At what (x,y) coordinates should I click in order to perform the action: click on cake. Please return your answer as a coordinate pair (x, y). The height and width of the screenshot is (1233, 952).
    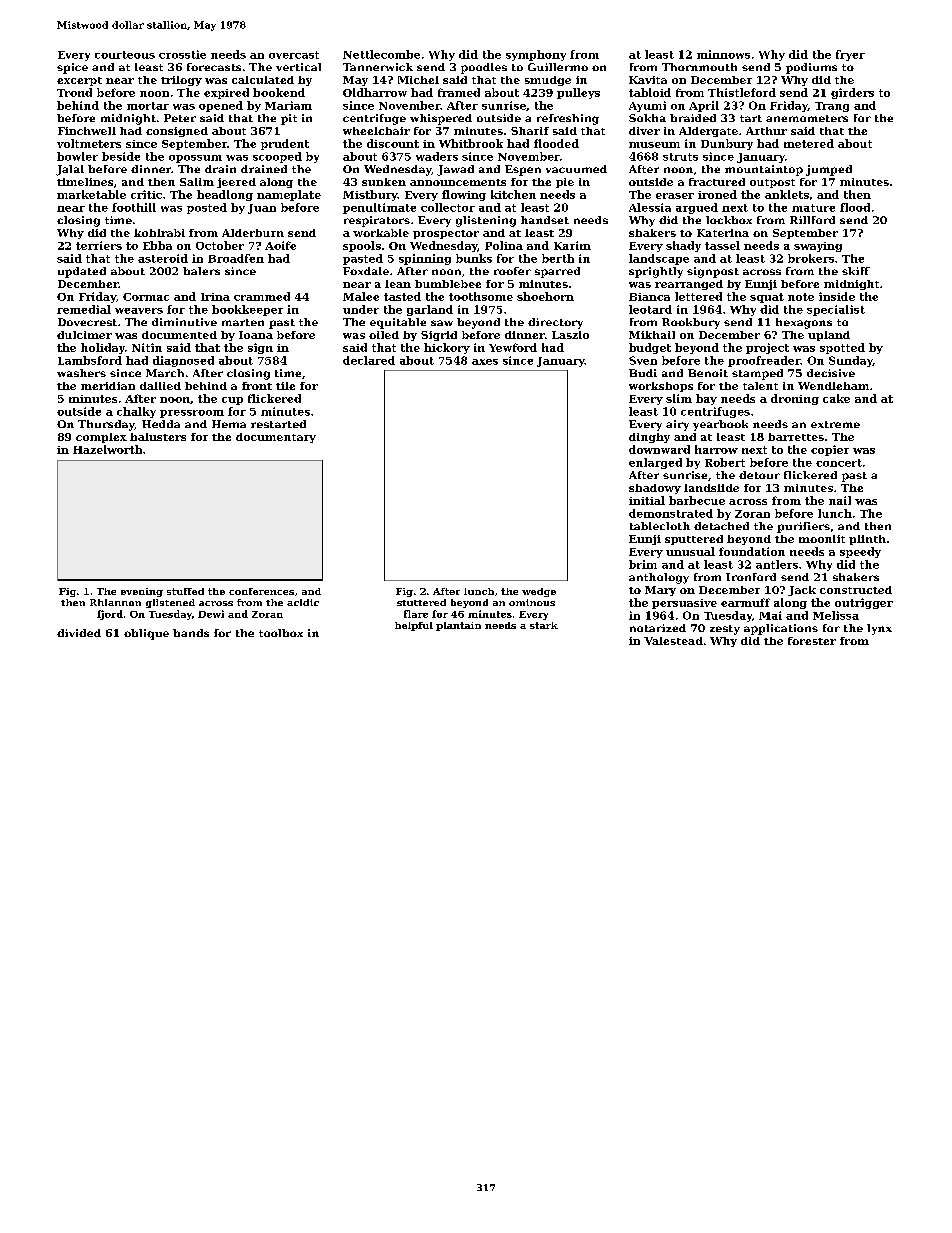
    Looking at the image, I should click on (836, 398).
